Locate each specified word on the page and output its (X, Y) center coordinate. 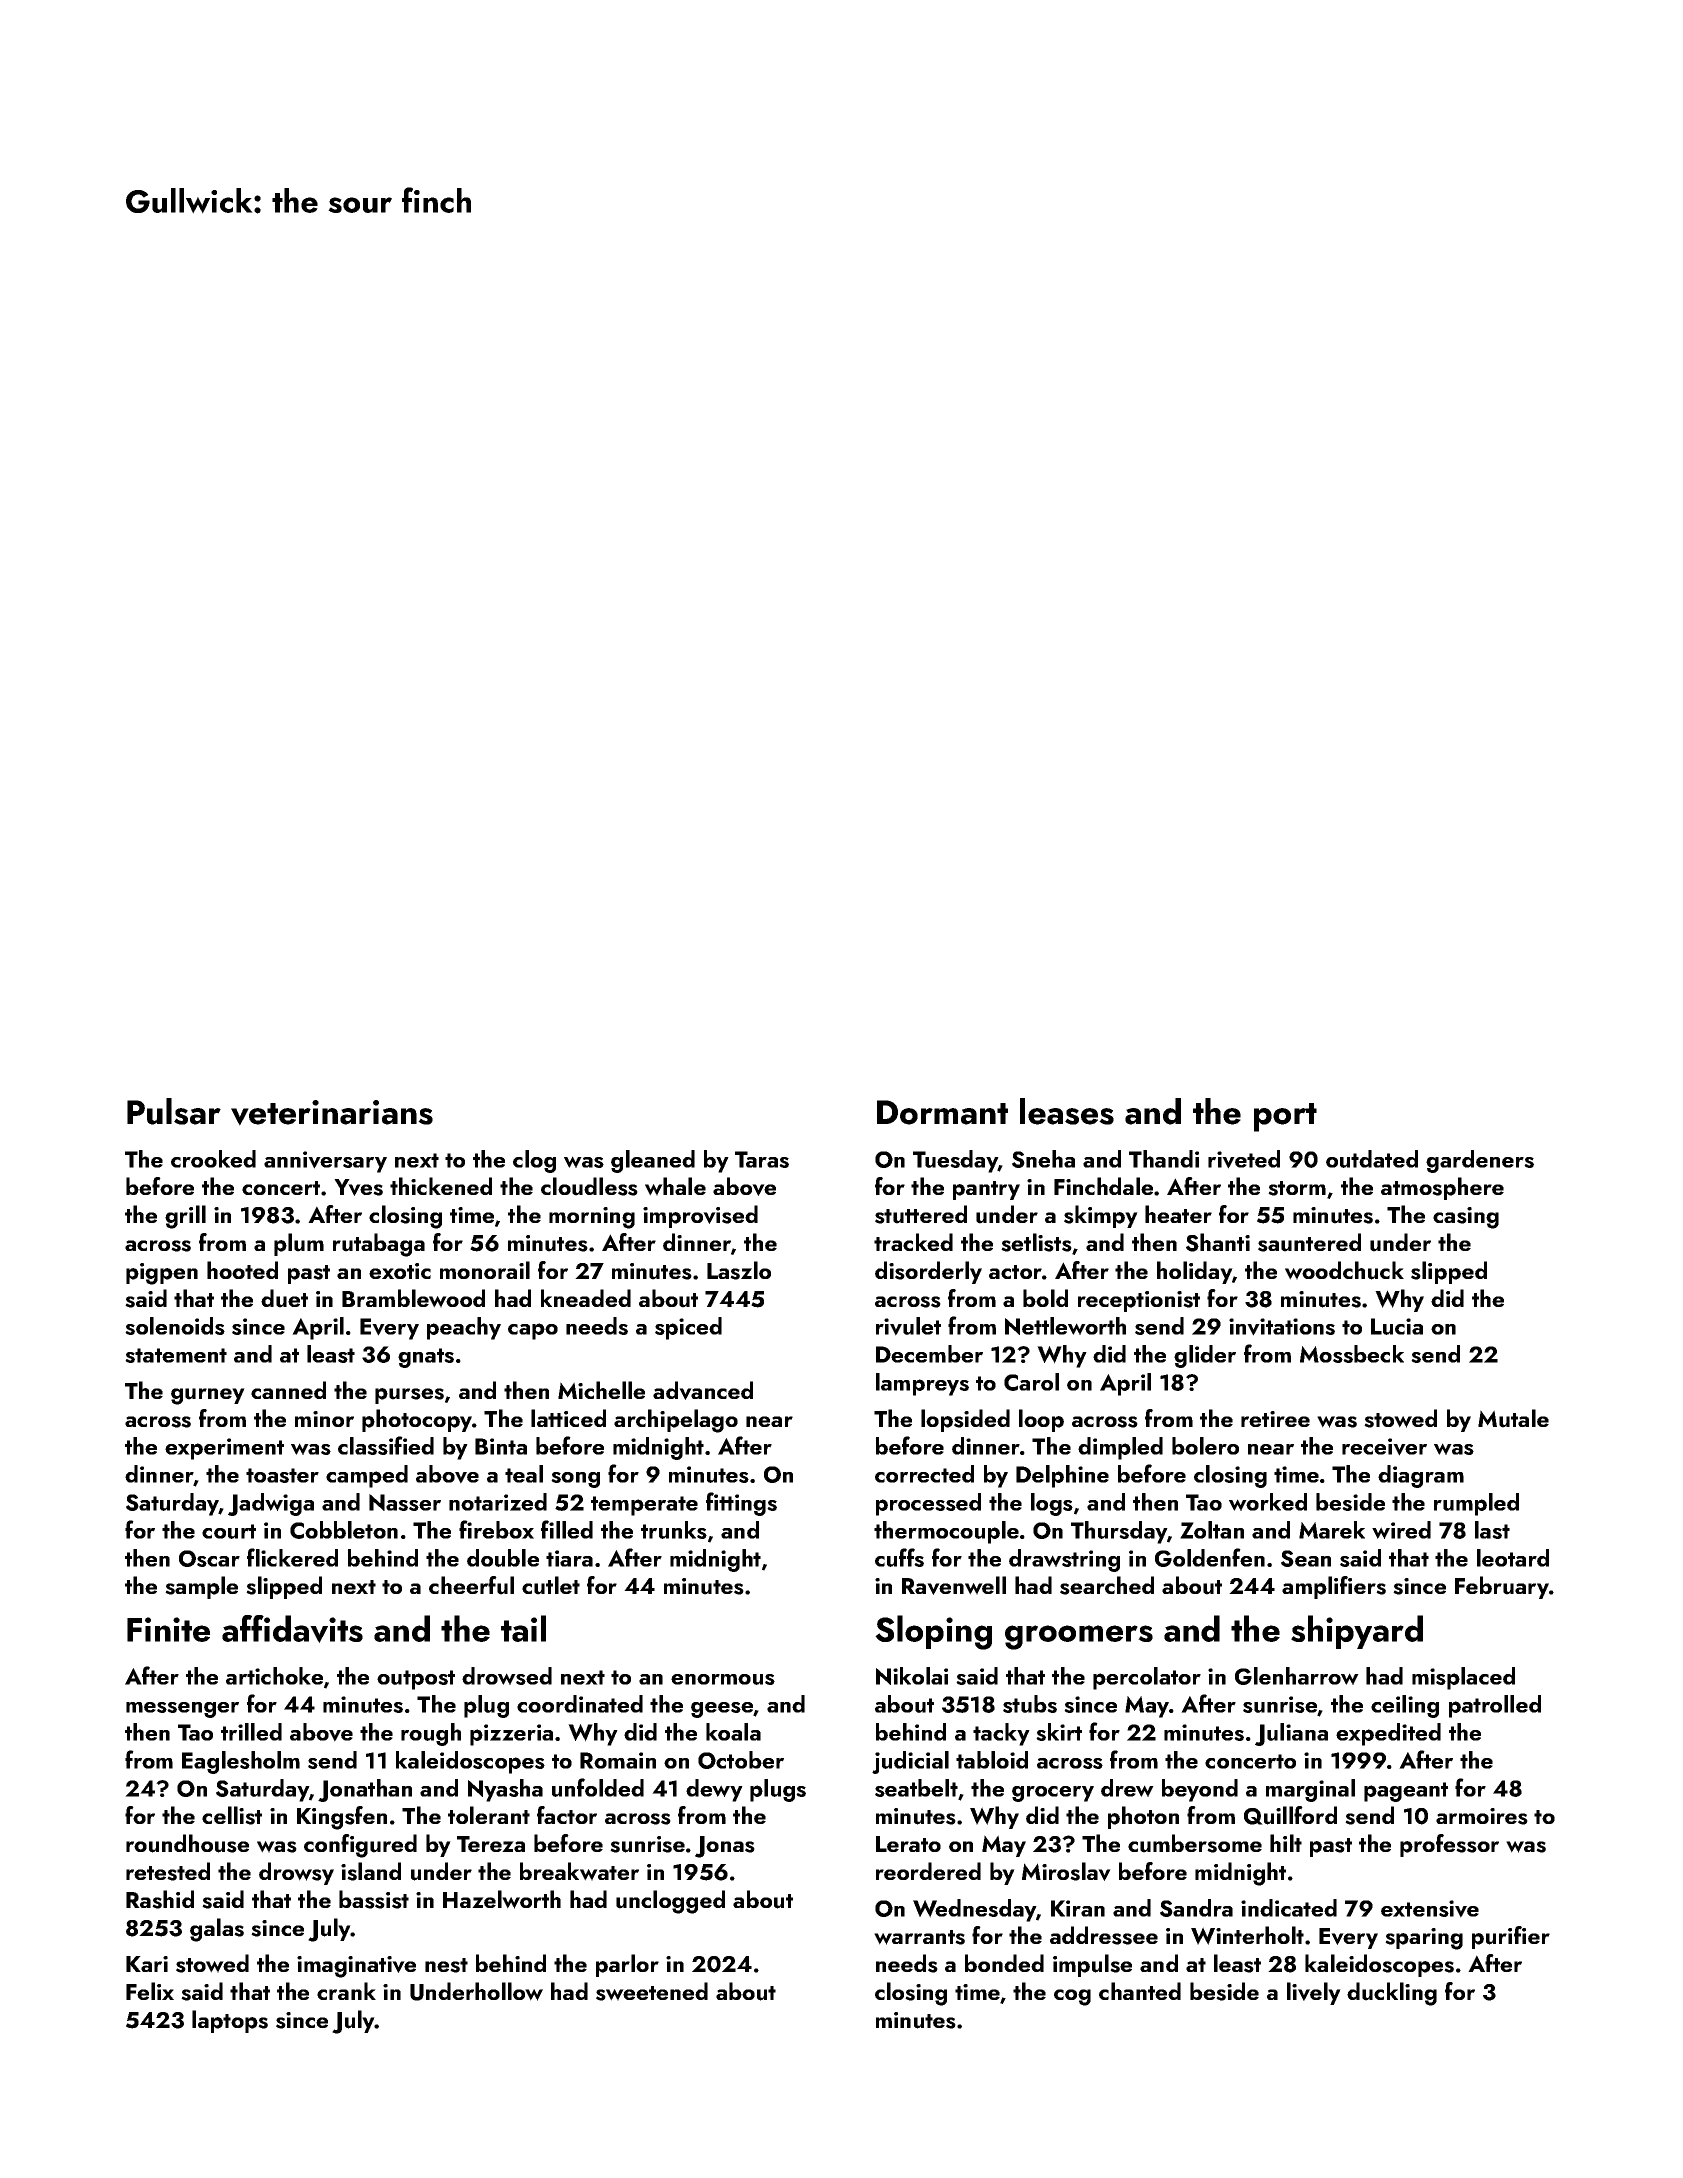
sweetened (652, 1991)
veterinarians (332, 1113)
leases (1067, 1111)
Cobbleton (344, 1530)
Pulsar (174, 1111)
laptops (230, 2021)
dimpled (1120, 1448)
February (1502, 1587)
